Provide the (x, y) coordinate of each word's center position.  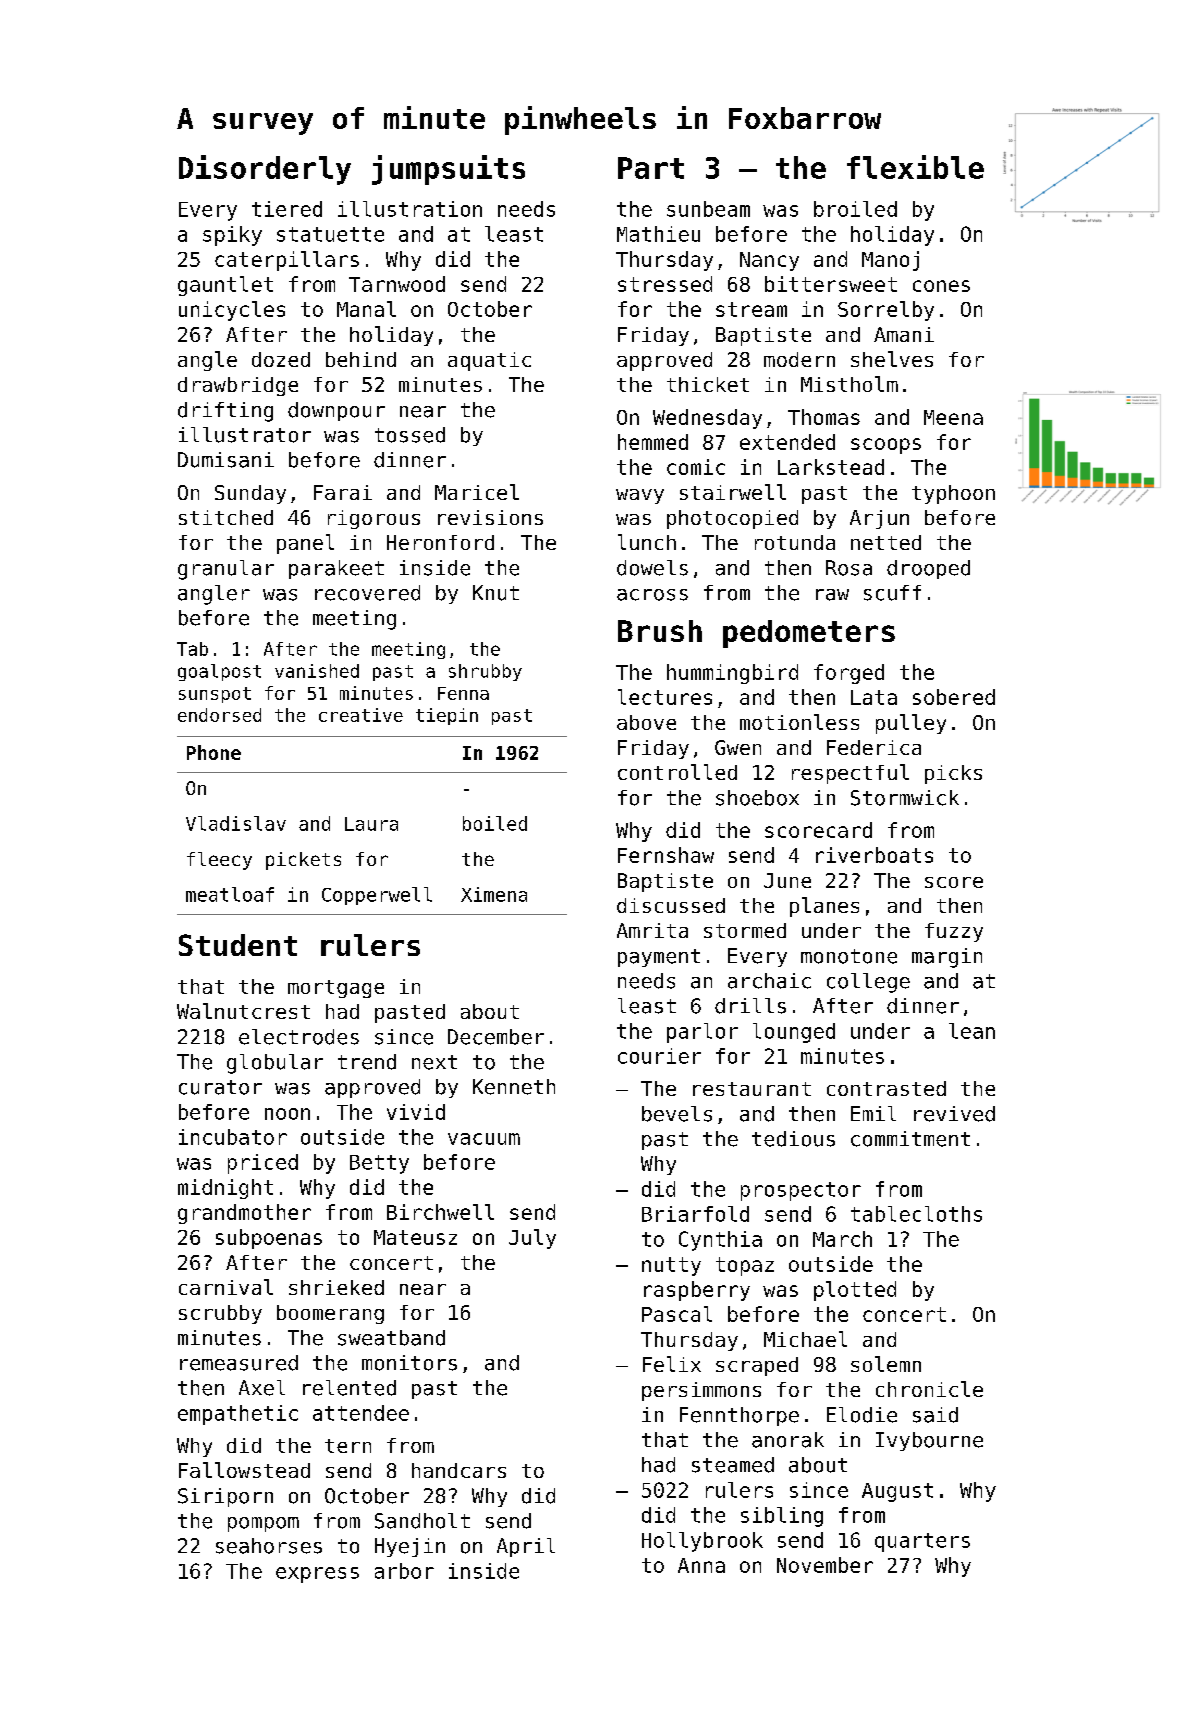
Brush (660, 631)
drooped (928, 569)
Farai (343, 492)
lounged (794, 1033)
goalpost (219, 672)
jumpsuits (448, 170)
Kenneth (514, 1087)
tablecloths (916, 1214)
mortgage (336, 989)
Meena (953, 417)
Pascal (677, 1314)
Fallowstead (244, 1470)
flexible (915, 167)
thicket (708, 384)
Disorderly (265, 170)
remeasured (239, 1363)
